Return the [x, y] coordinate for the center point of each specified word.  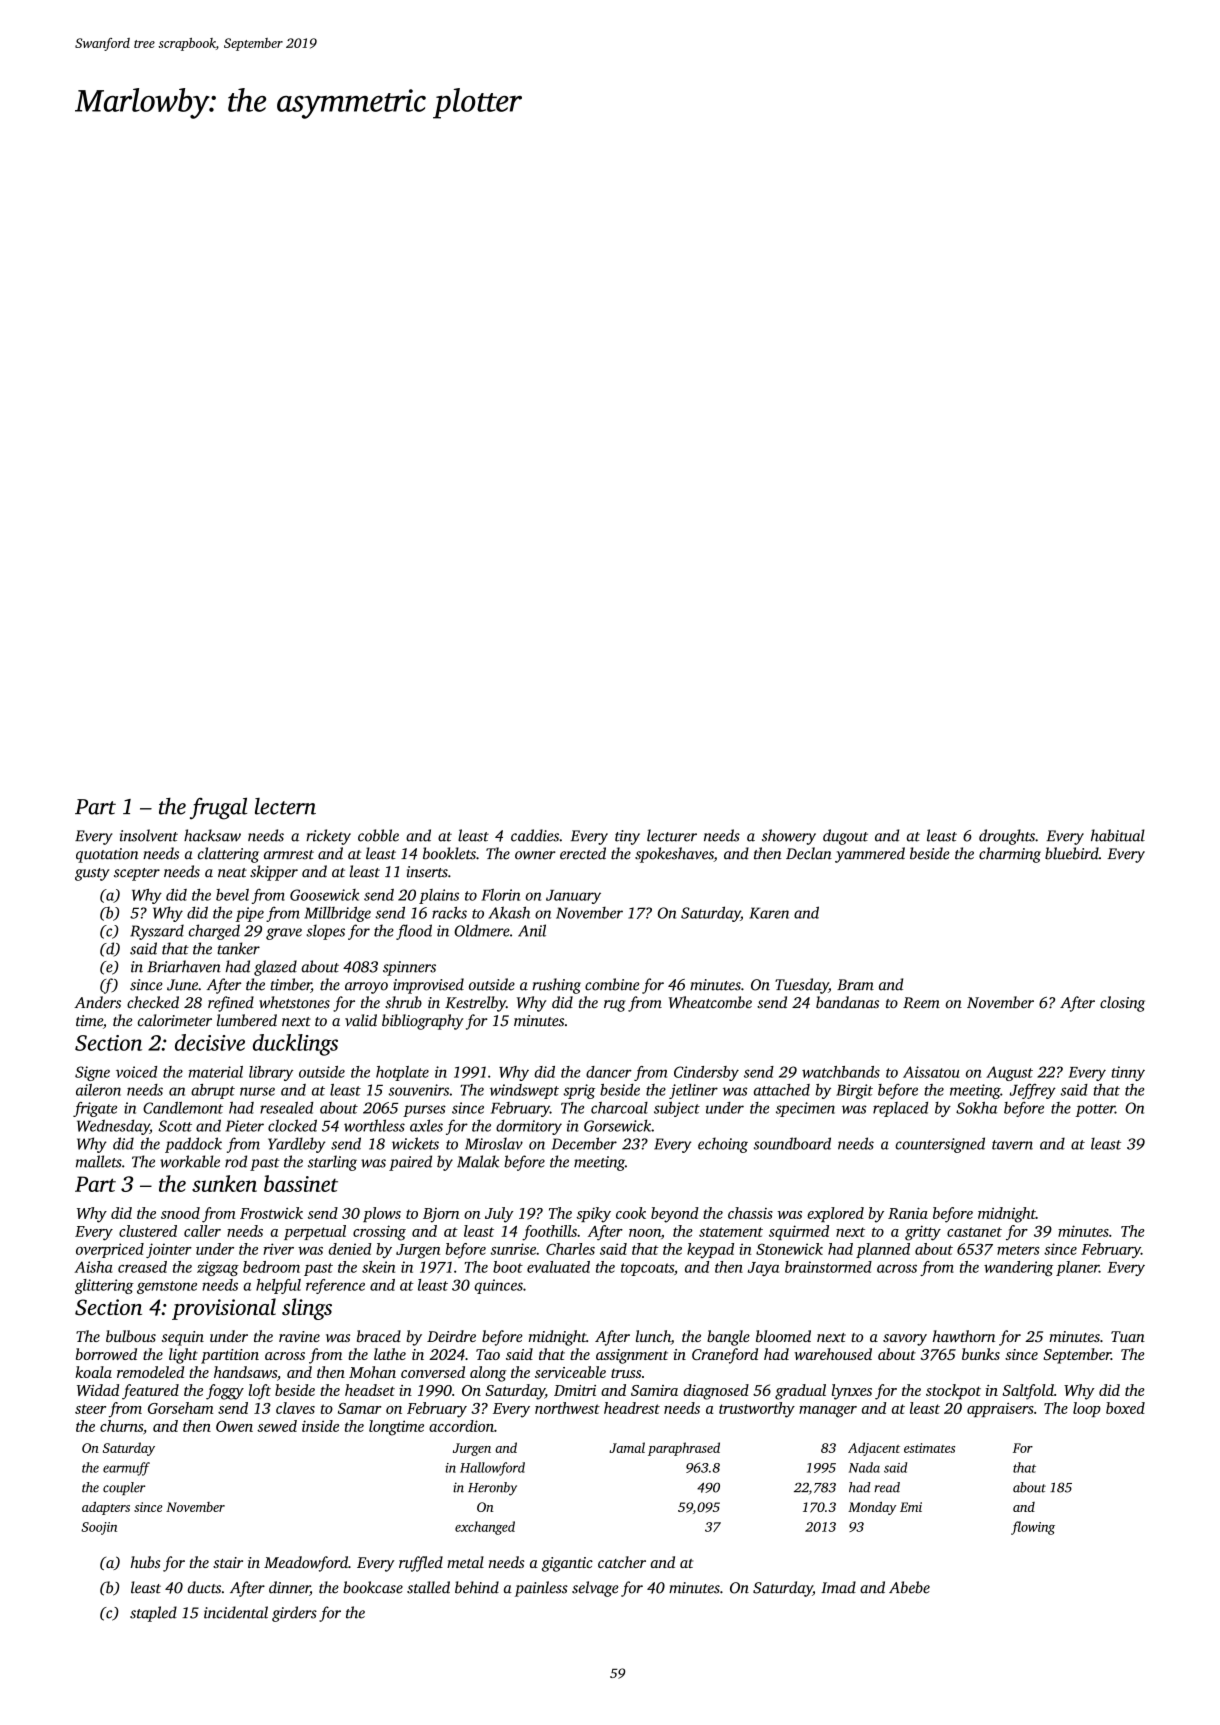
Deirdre [451, 1336]
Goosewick [324, 895]
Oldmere [482, 930]
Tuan [1128, 1336]
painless [541, 1589]
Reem [921, 1003]
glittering [104, 1286]
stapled [153, 1614]
